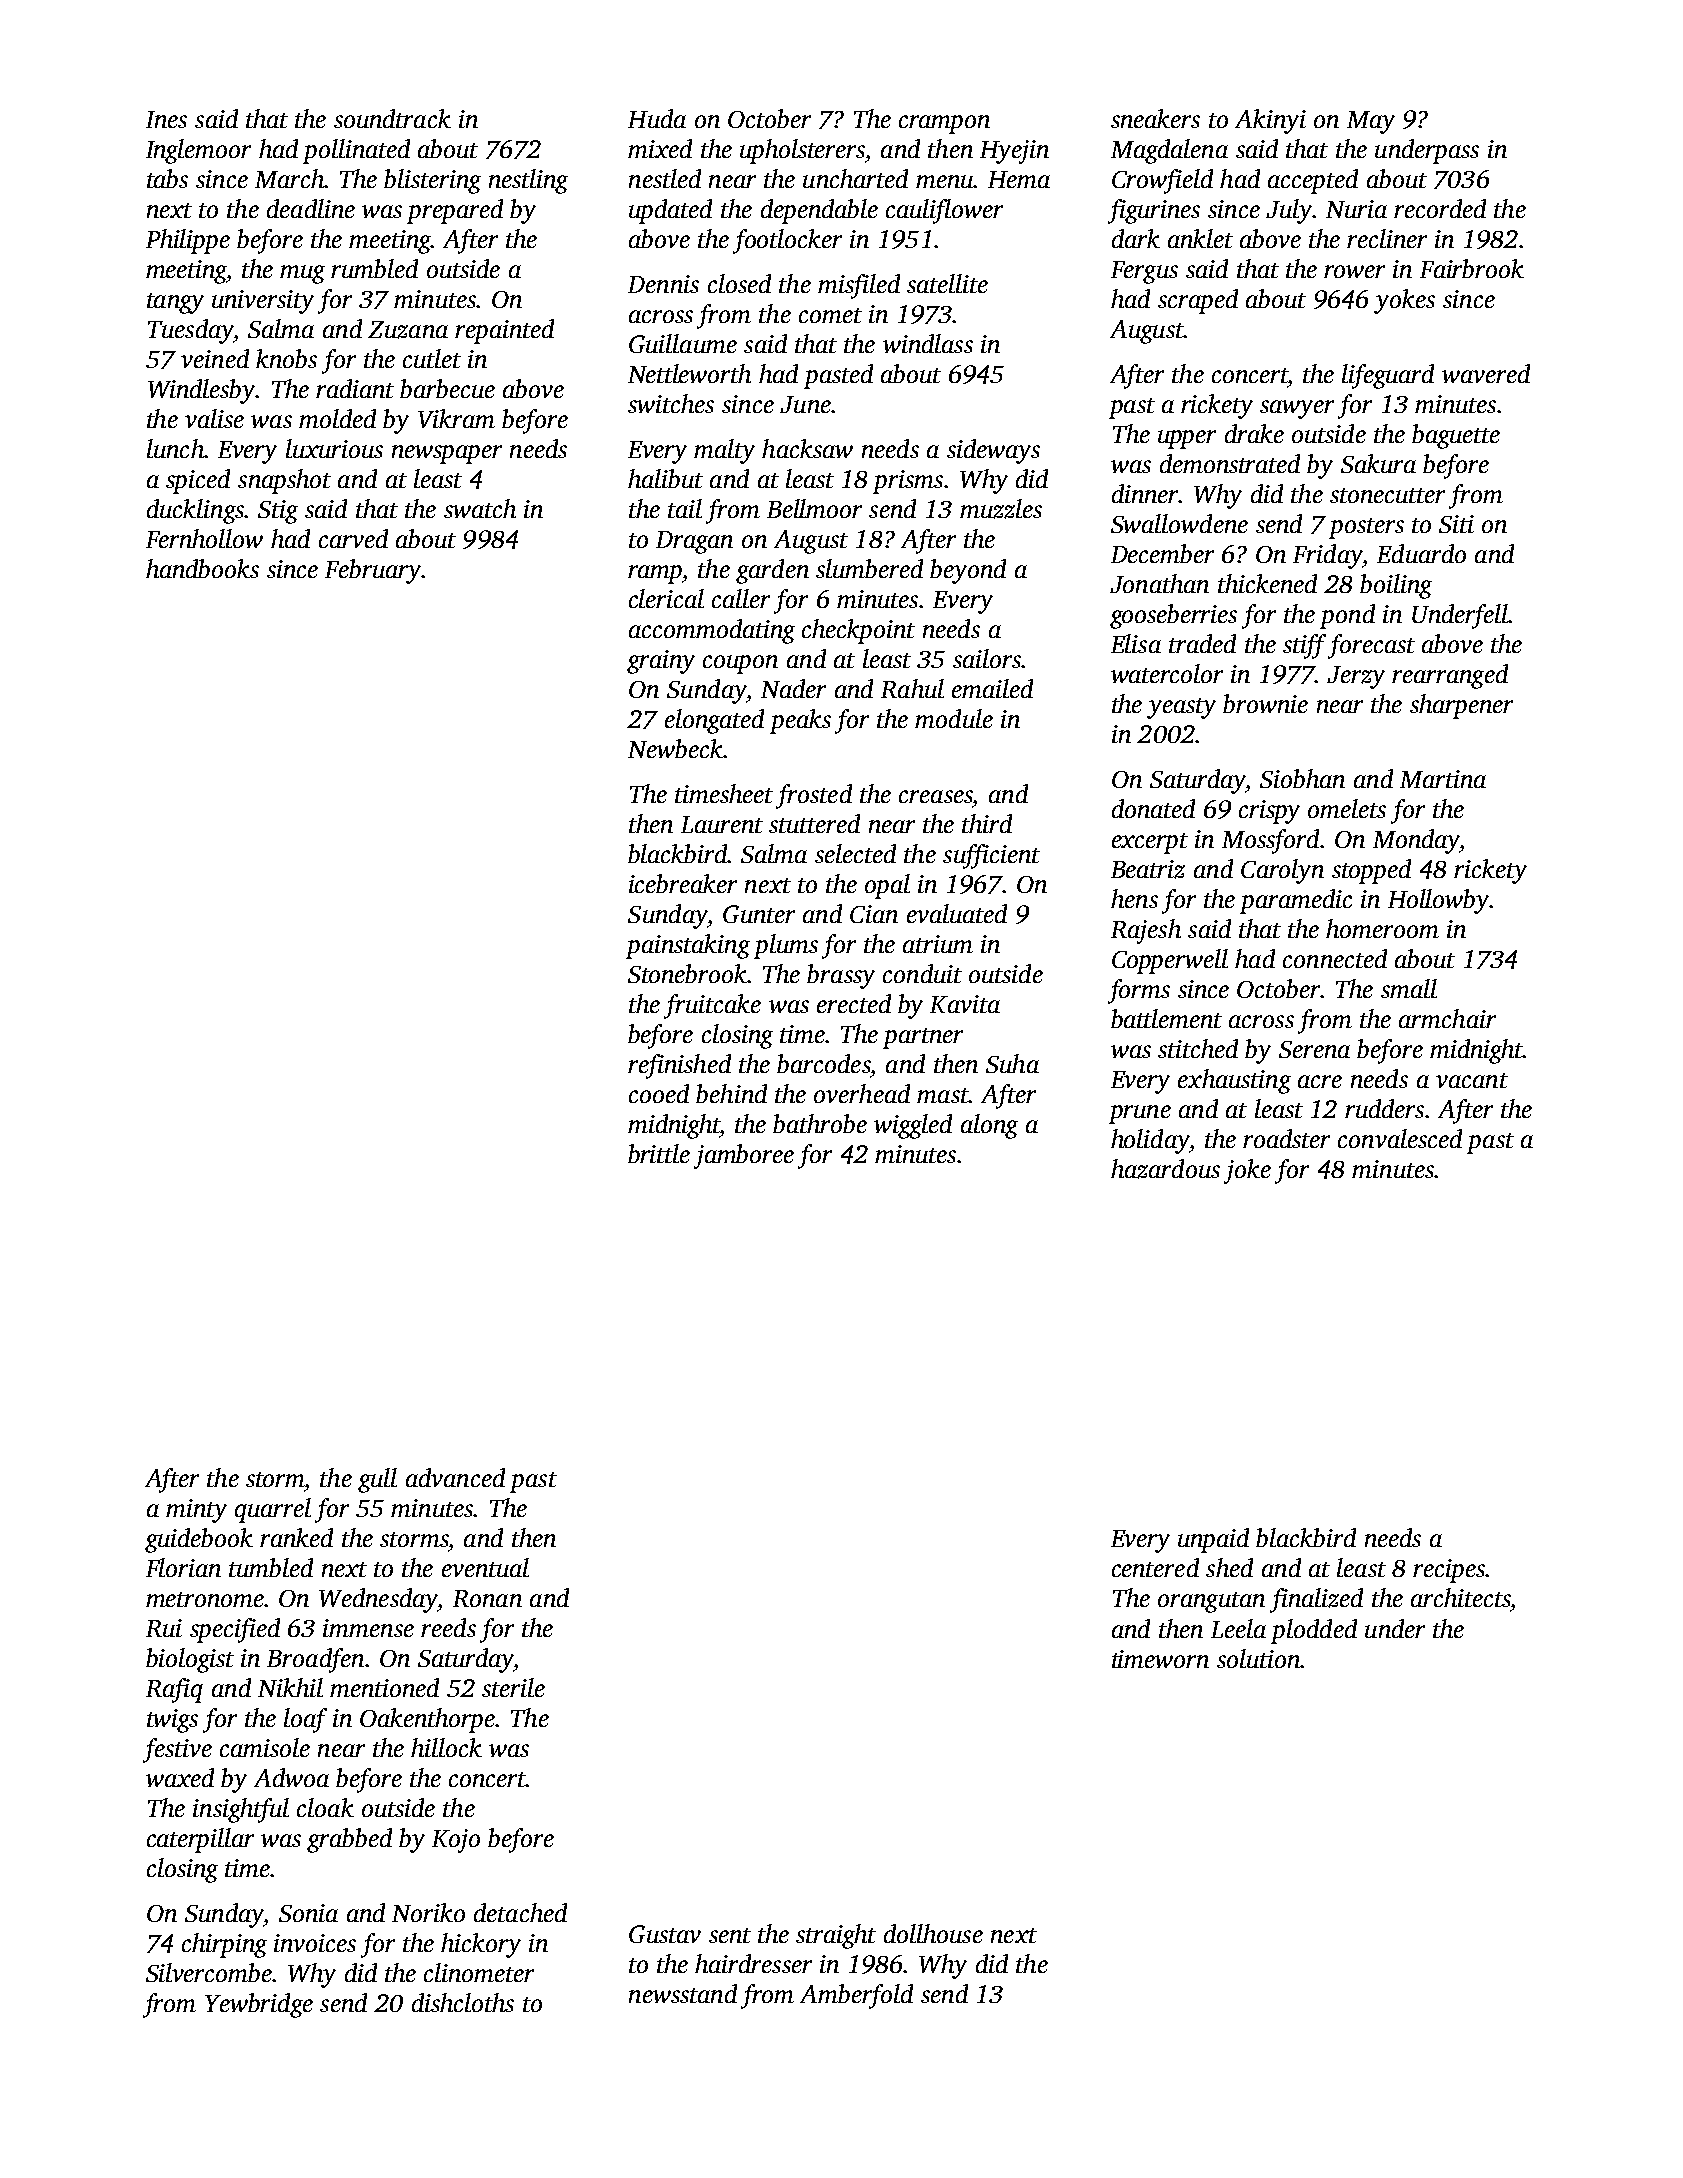 This page has width=1683, height=2178. What do you see at coordinates (802, 151) in the page?
I see `upholsterers` at bounding box center [802, 151].
